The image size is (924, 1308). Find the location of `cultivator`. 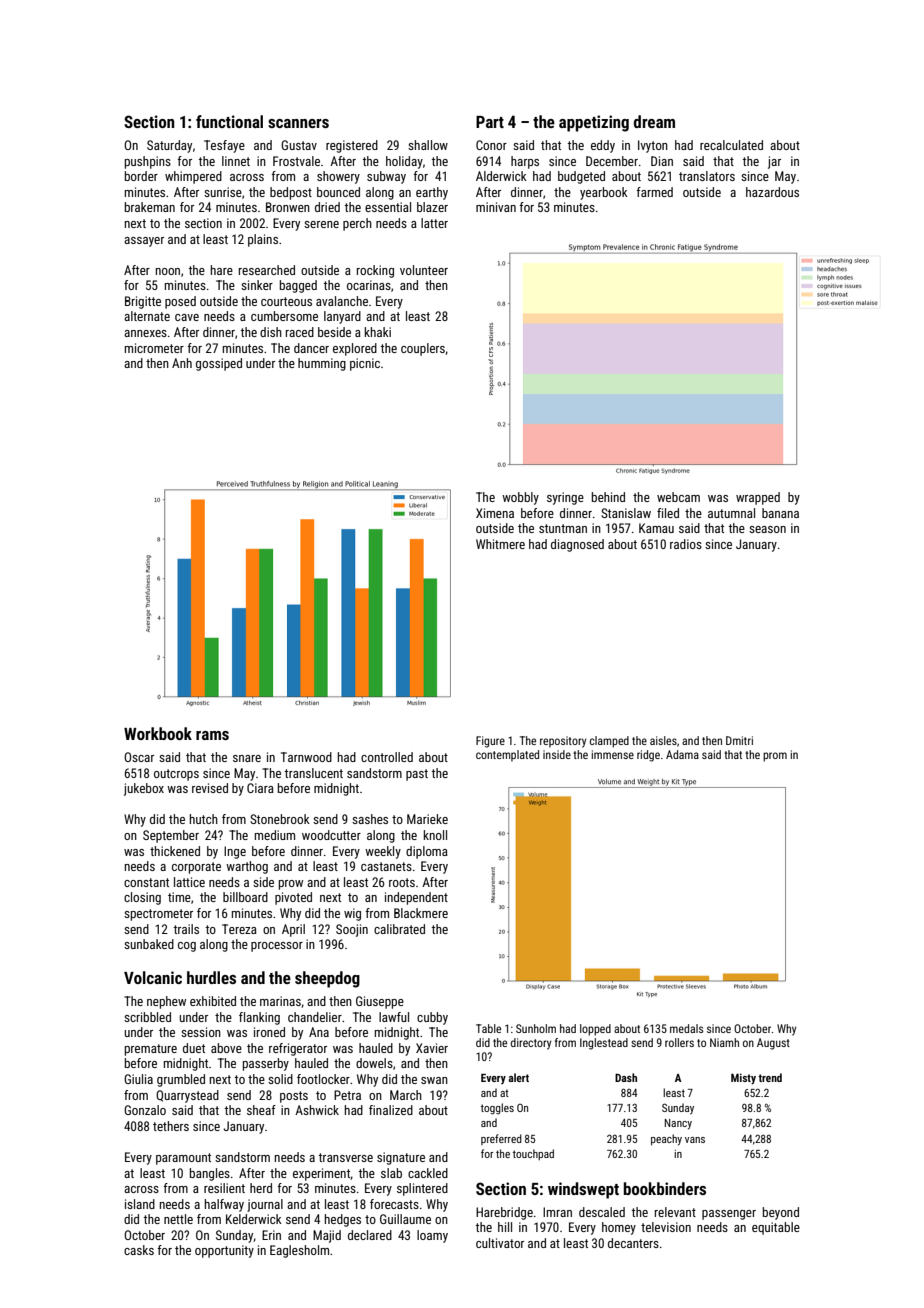

cultivator is located at coordinates (500, 1243).
